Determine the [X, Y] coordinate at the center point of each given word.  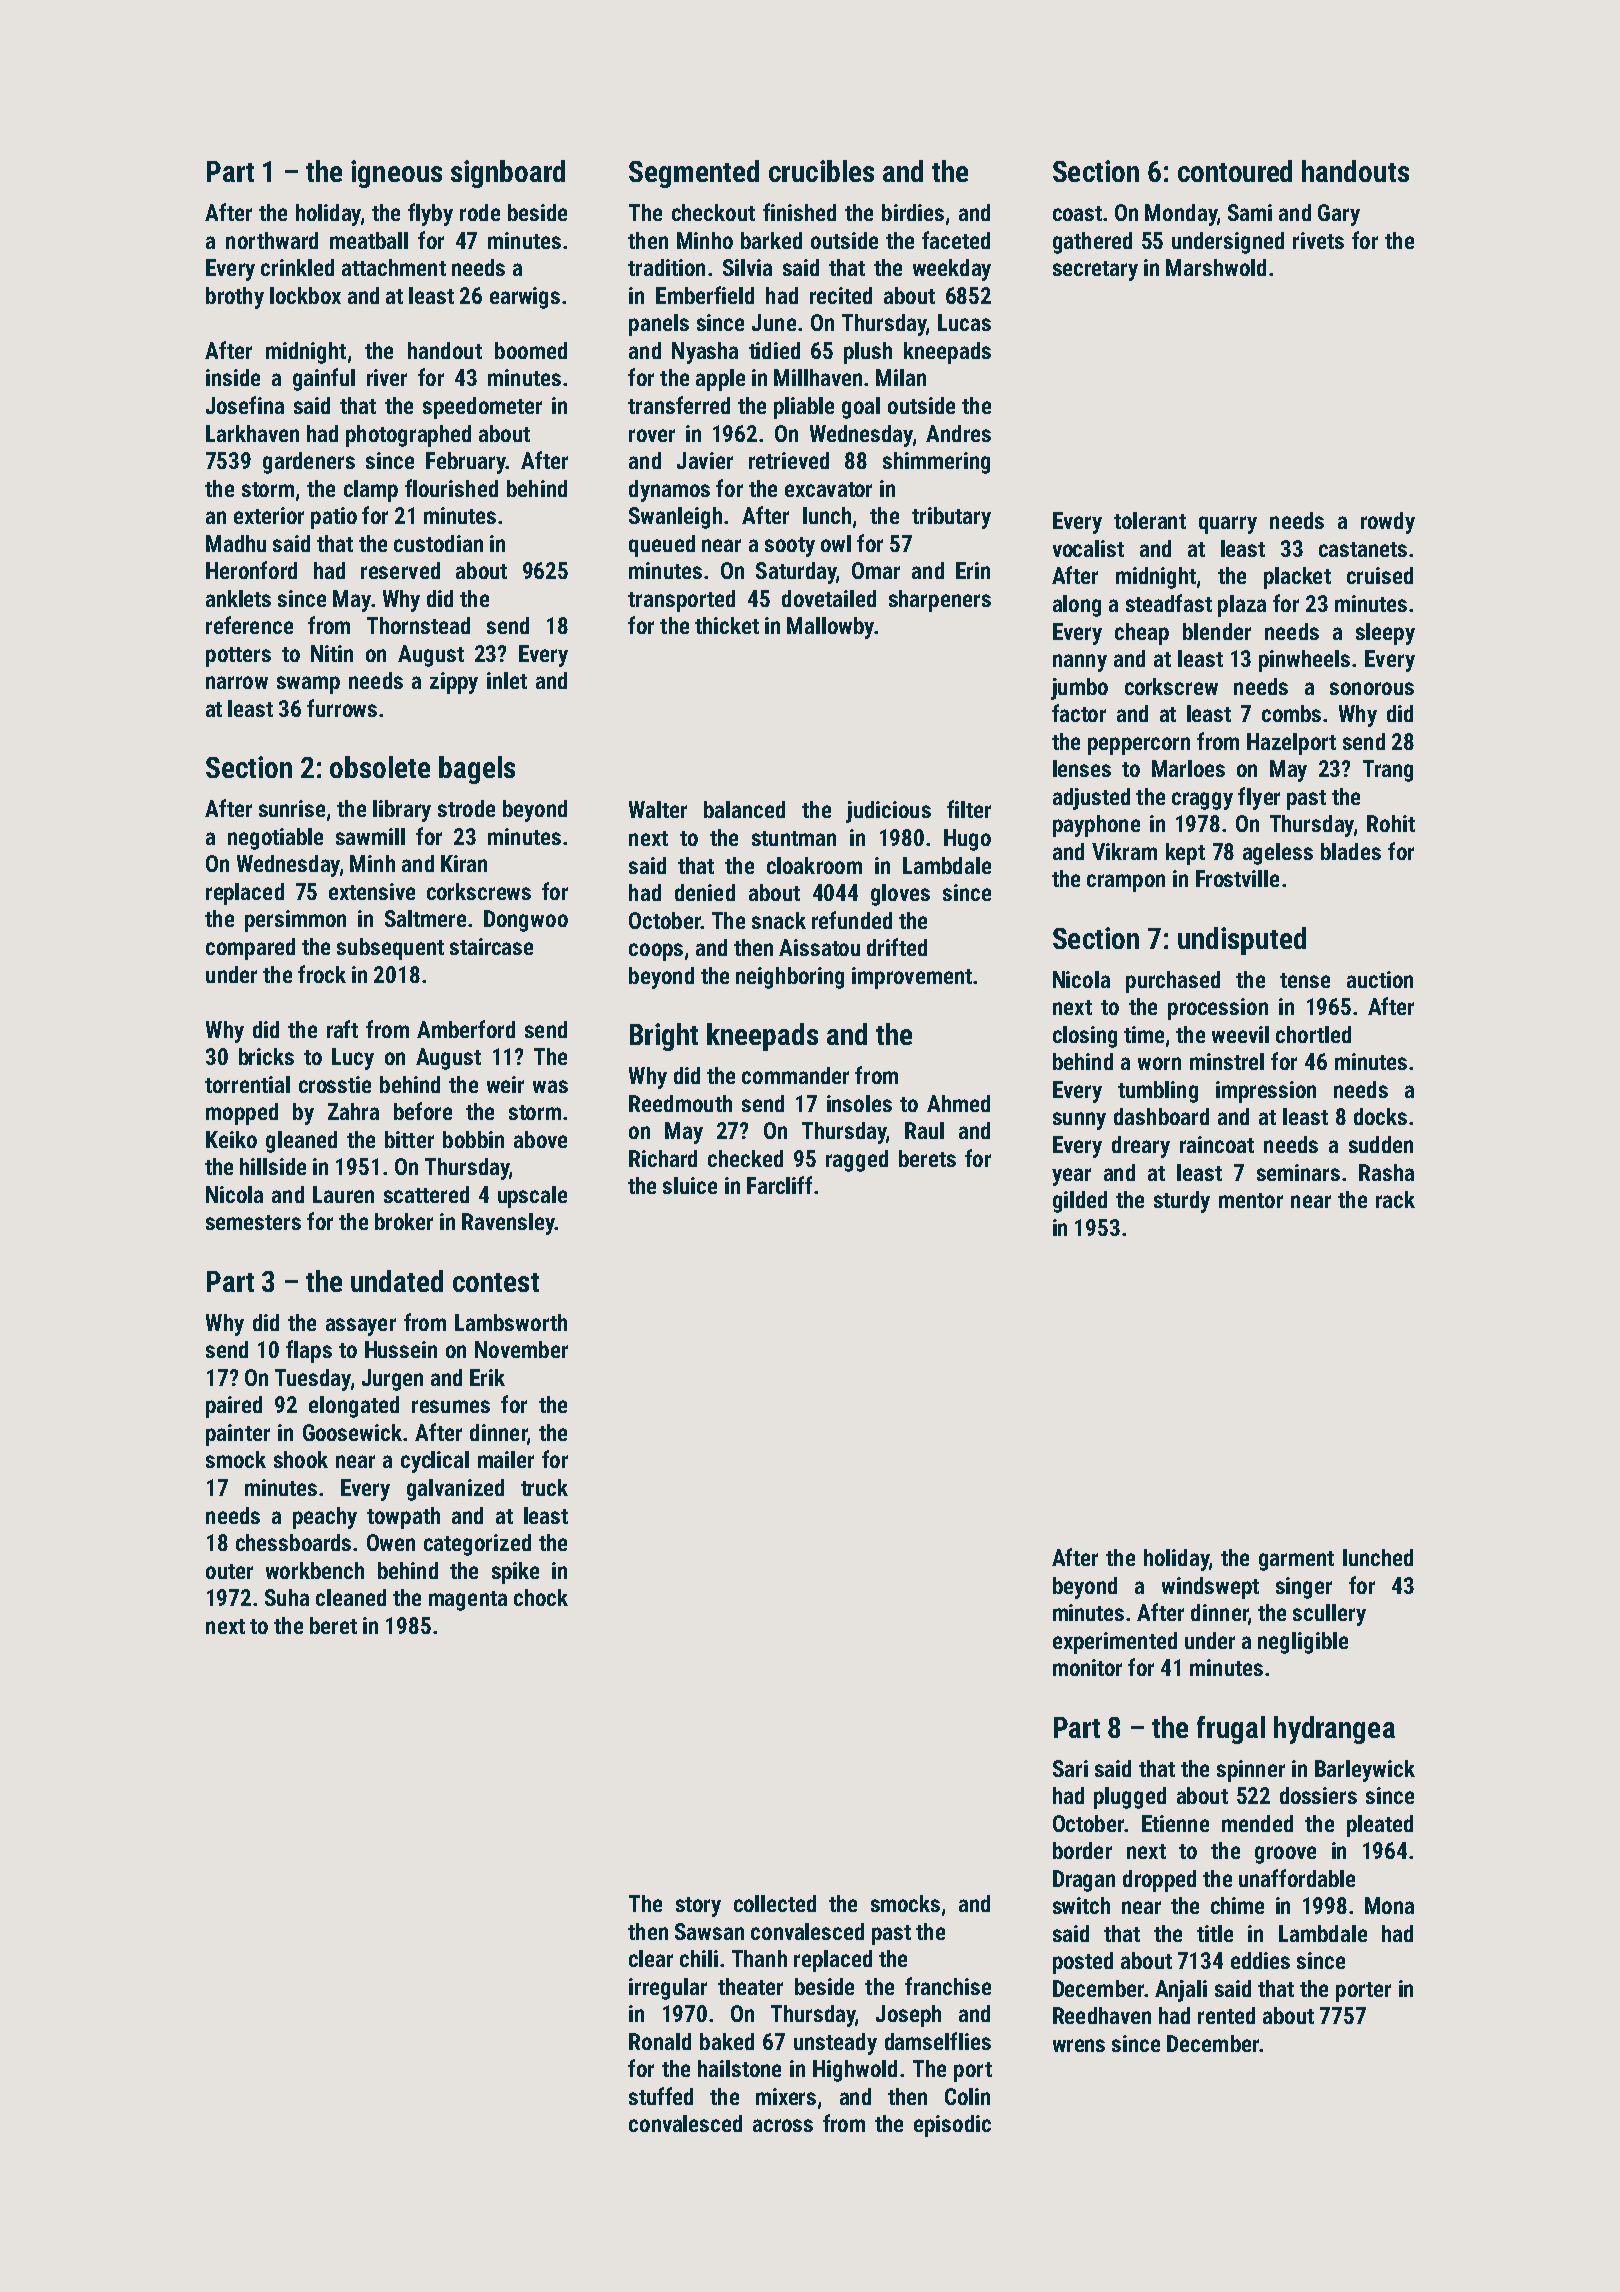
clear [651, 1958]
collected [775, 1903]
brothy [235, 298]
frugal [1231, 1730]
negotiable [275, 839]
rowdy [1388, 523]
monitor [1087, 1667]
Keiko [231, 1139]
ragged [857, 1161]
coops [656, 952]
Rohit [1391, 823]
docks [1380, 1116]
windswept [1210, 1588]
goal [861, 408]
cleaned [351, 1597]
